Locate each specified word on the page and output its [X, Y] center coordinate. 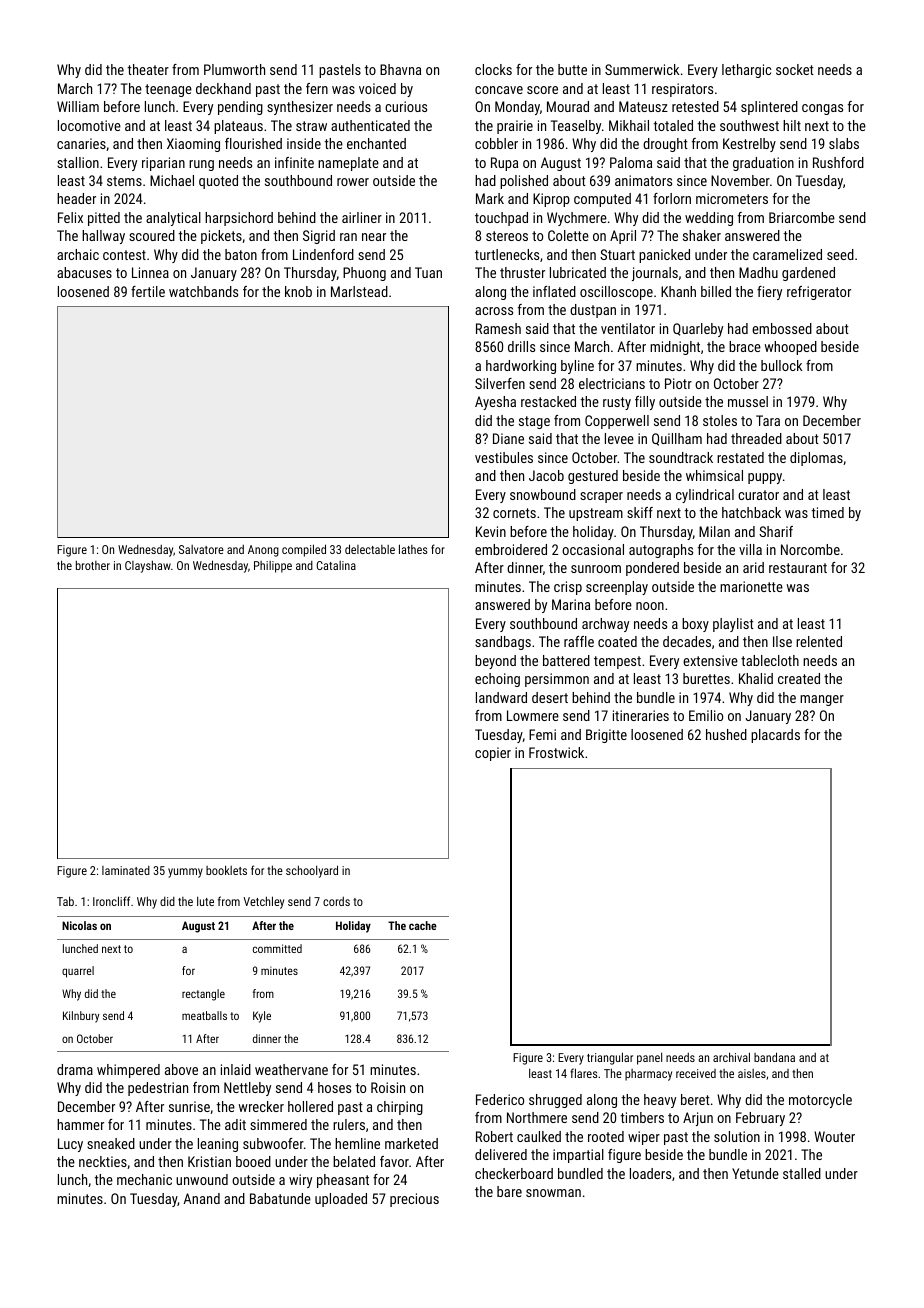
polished [524, 182]
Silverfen [500, 383]
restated [740, 457]
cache [423, 925]
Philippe [273, 567]
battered [566, 660]
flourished [253, 143]
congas [822, 109]
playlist [733, 625]
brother [93, 565]
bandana [774, 1057]
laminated [126, 870]
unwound [202, 1179]
